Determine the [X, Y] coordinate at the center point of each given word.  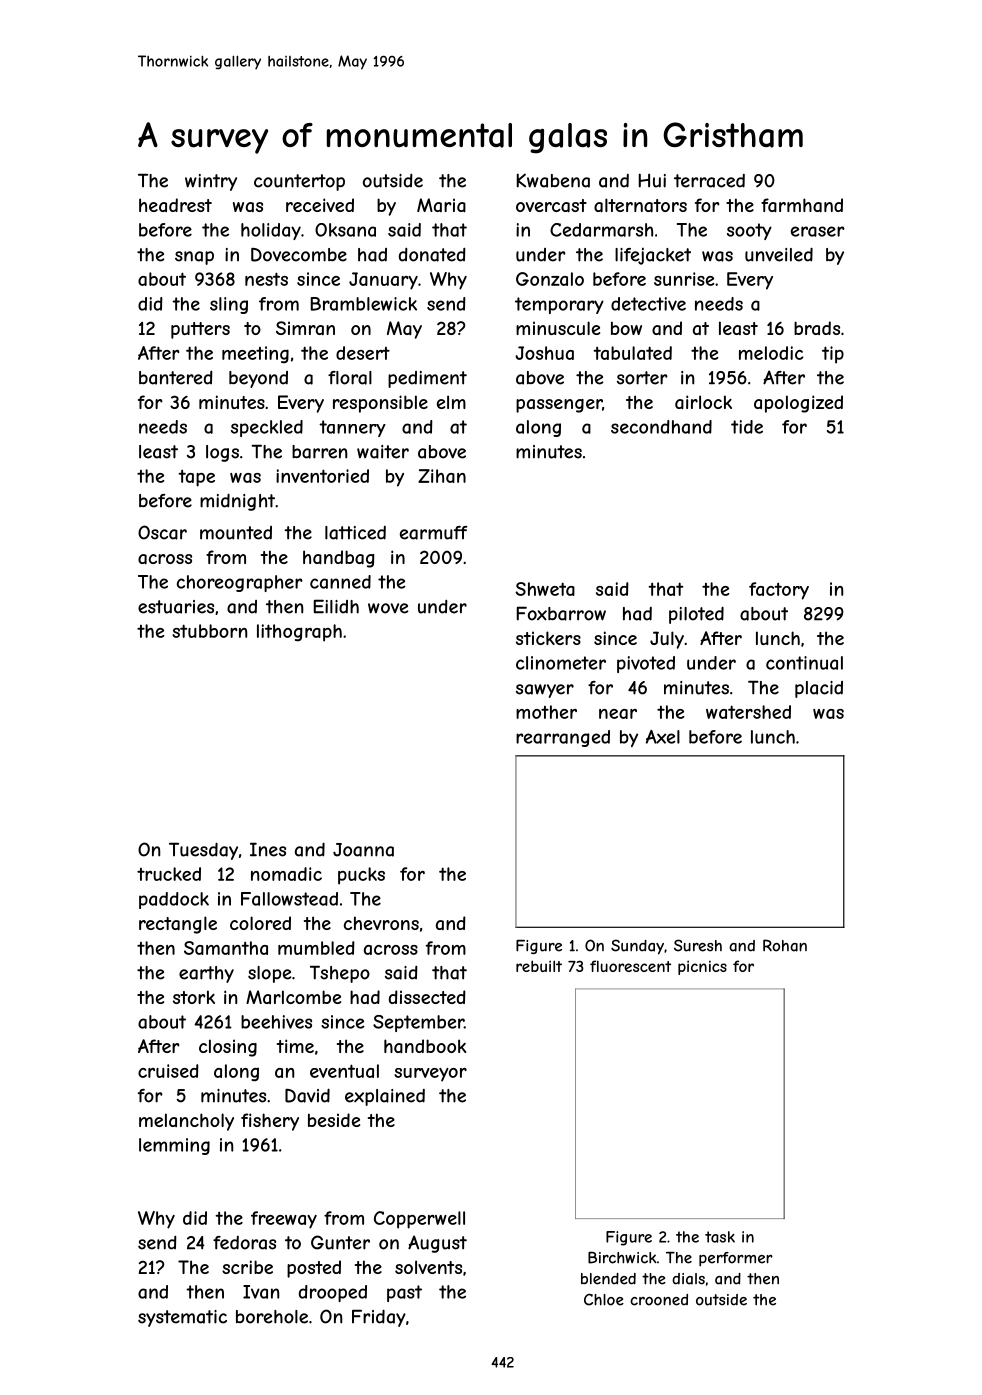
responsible [380, 404]
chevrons [381, 923]
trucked [169, 874]
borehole [272, 1317]
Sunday [637, 947]
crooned [659, 1300]
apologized [798, 404]
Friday [379, 1318]
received [320, 205]
